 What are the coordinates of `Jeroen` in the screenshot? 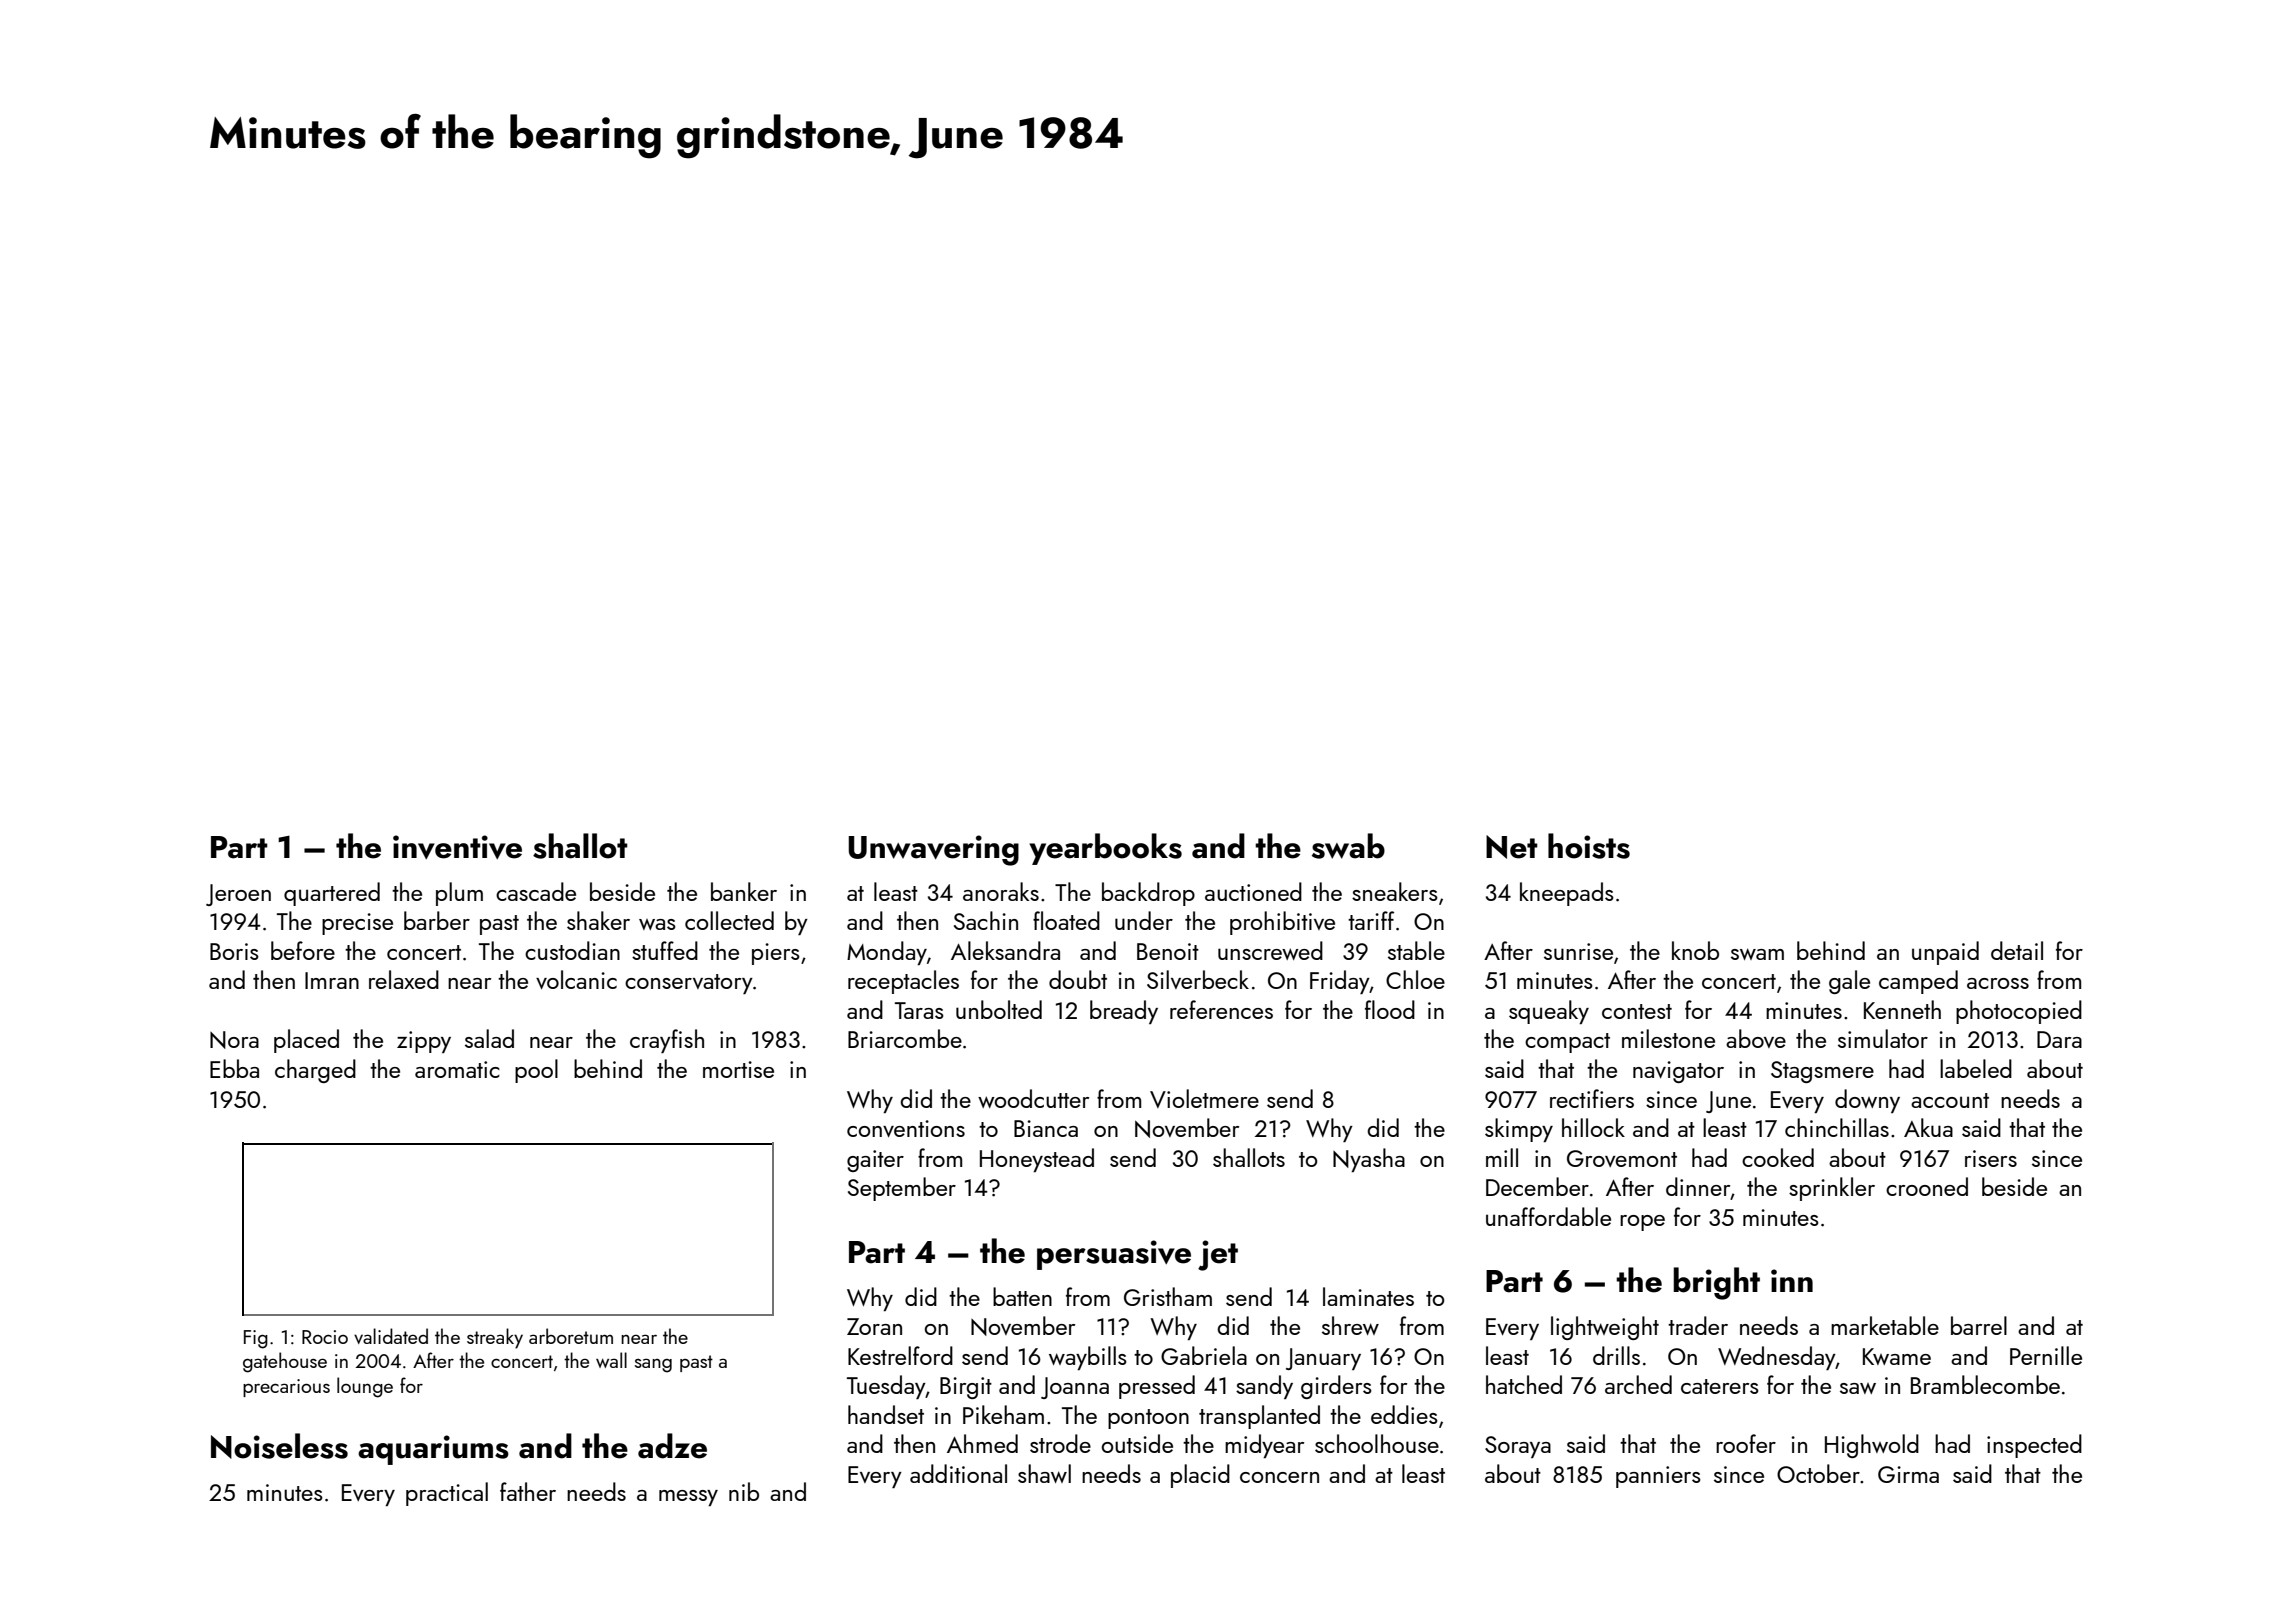 It's located at (238, 895).
